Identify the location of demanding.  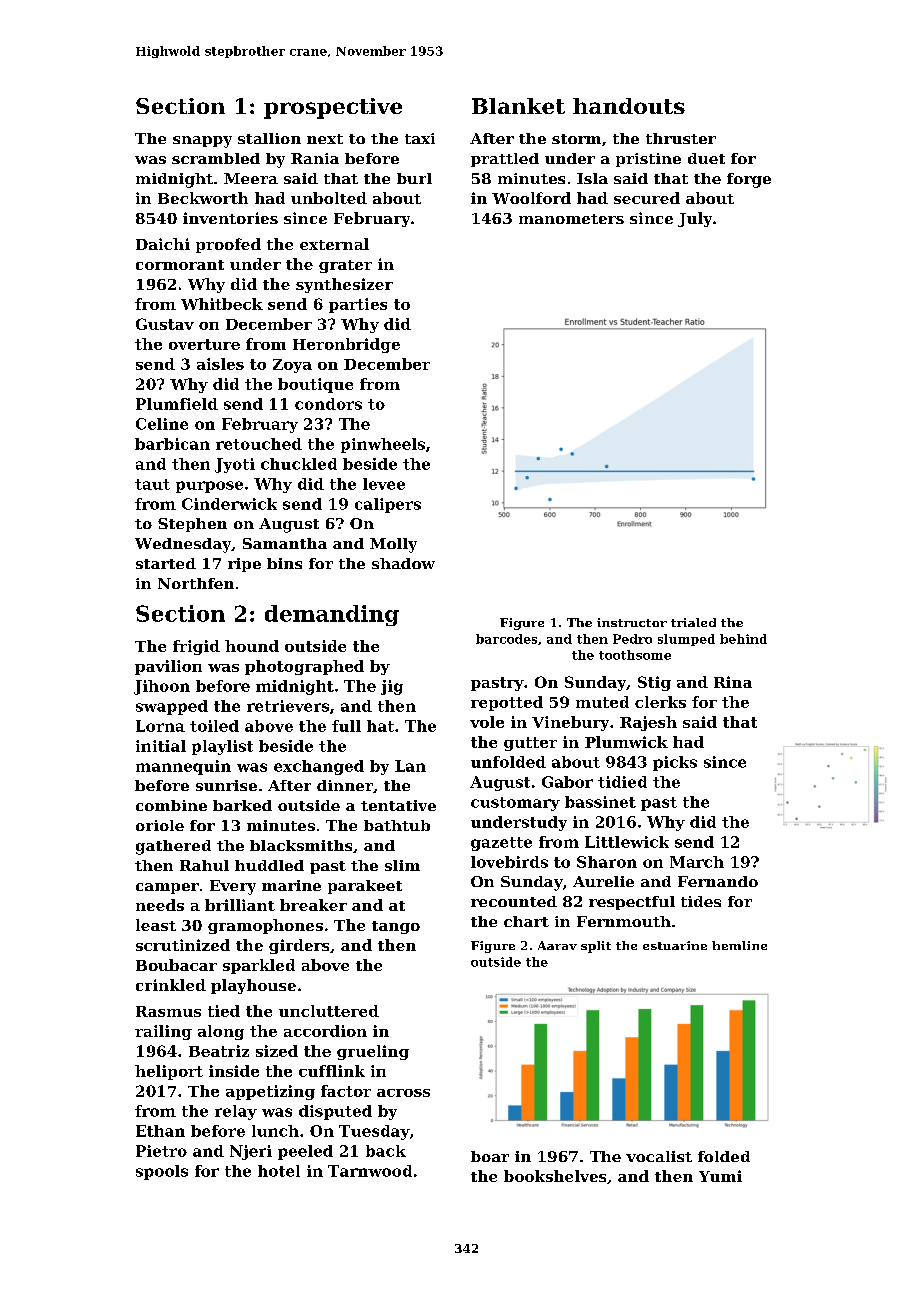
(332, 615).
